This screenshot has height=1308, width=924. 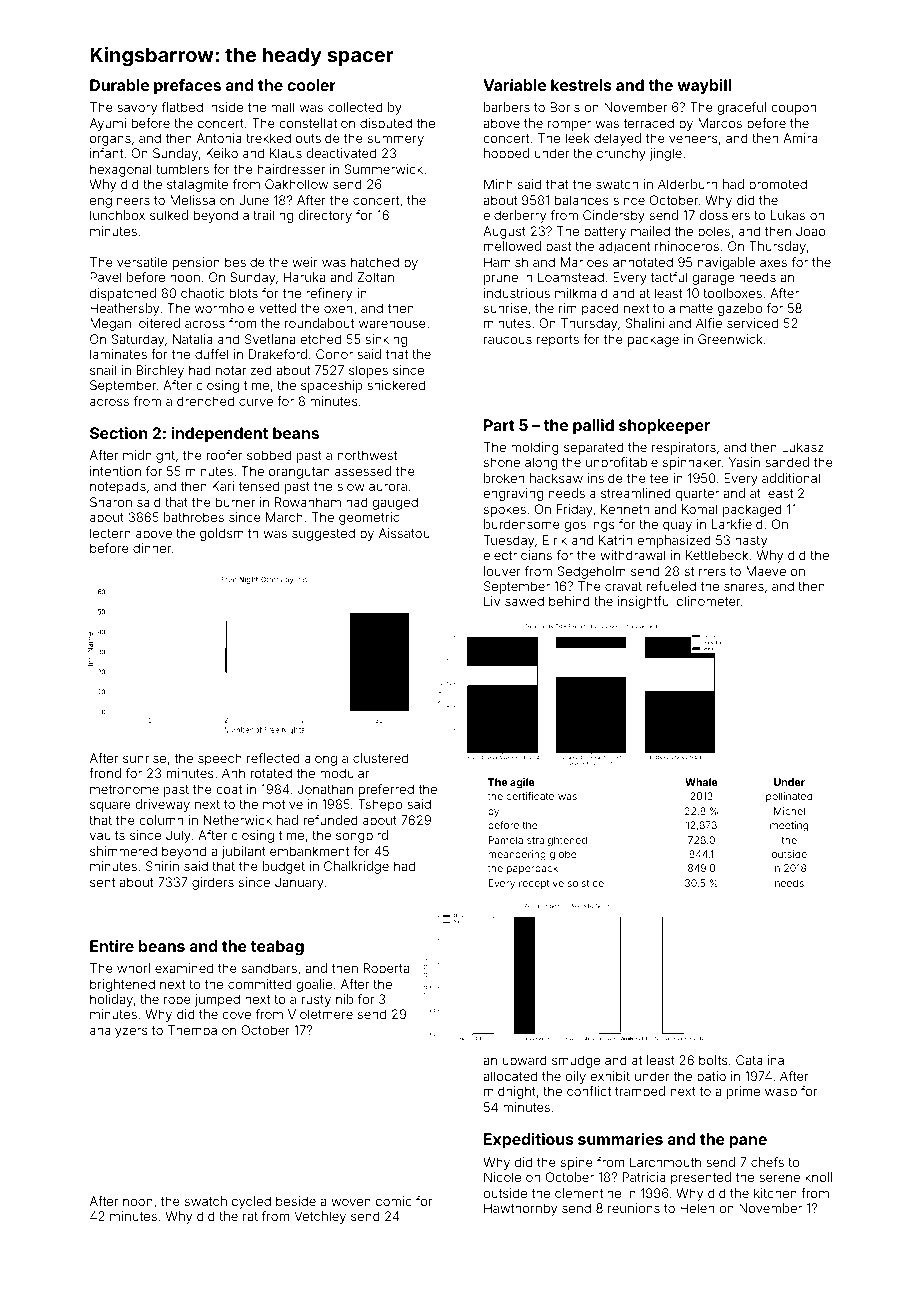 What do you see at coordinates (323, 534) in the screenshot?
I see `suggested` at bounding box center [323, 534].
